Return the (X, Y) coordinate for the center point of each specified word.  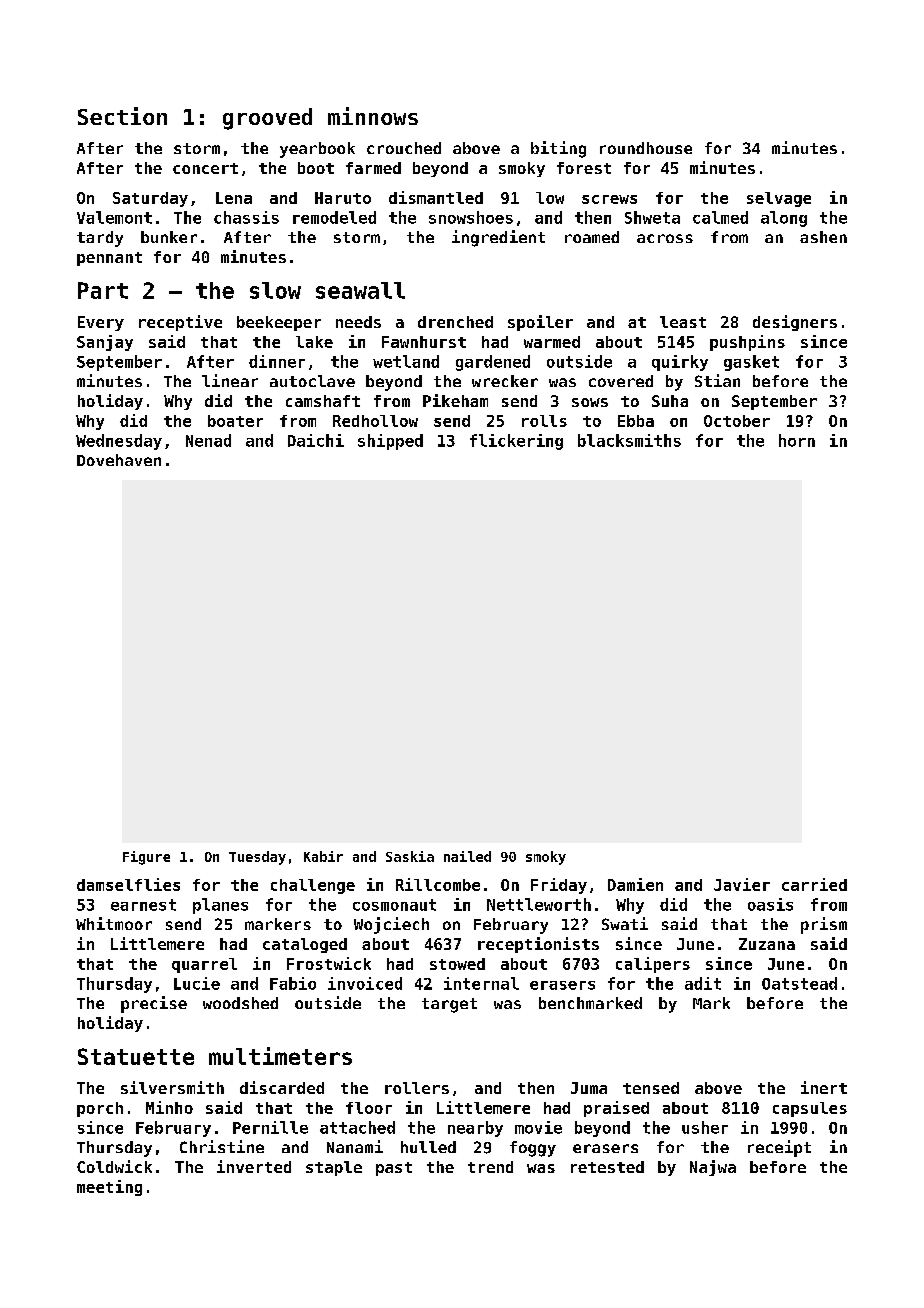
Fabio (293, 983)
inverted (254, 1166)
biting (558, 149)
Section (122, 116)
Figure (146, 858)
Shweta (652, 217)
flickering (516, 442)
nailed (467, 856)
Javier (742, 884)
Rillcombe (438, 884)
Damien (635, 884)
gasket (751, 363)
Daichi (316, 440)
